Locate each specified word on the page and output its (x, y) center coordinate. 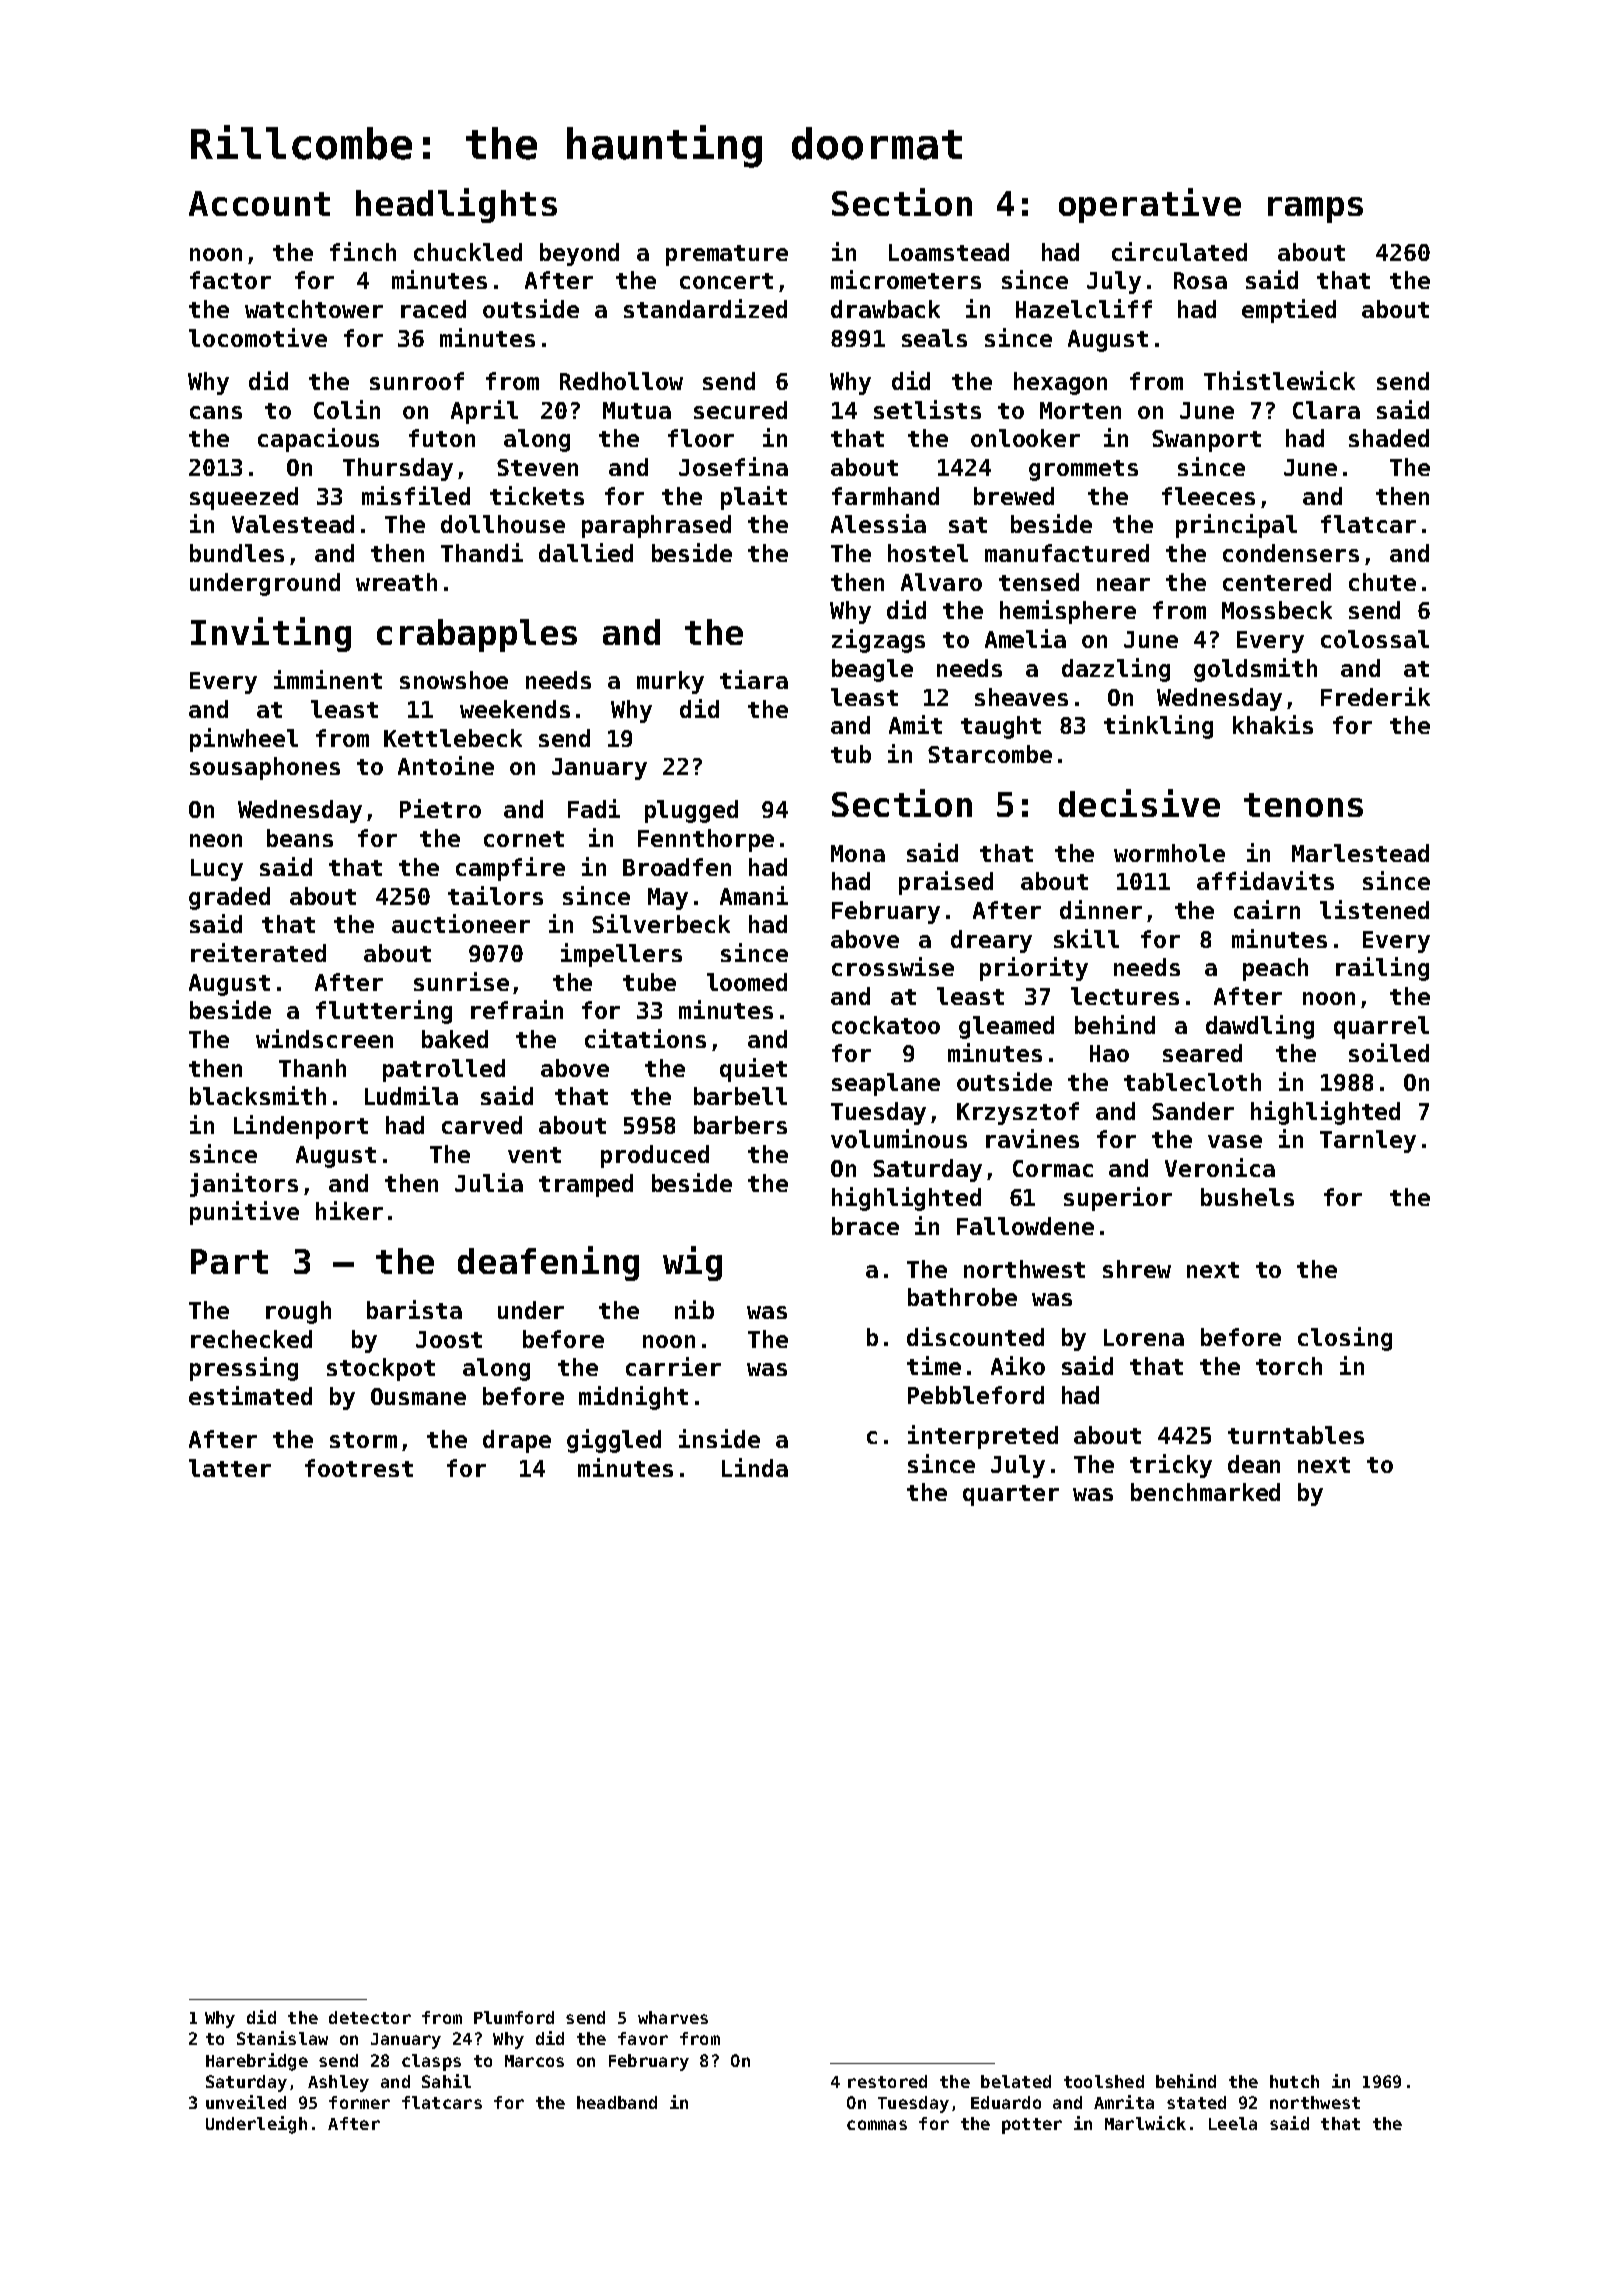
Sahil (446, 2081)
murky (670, 682)
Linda (755, 1467)
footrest (359, 1468)
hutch (1294, 2081)
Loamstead (949, 252)
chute (1382, 582)
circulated (1179, 251)
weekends (515, 709)
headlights (456, 205)
